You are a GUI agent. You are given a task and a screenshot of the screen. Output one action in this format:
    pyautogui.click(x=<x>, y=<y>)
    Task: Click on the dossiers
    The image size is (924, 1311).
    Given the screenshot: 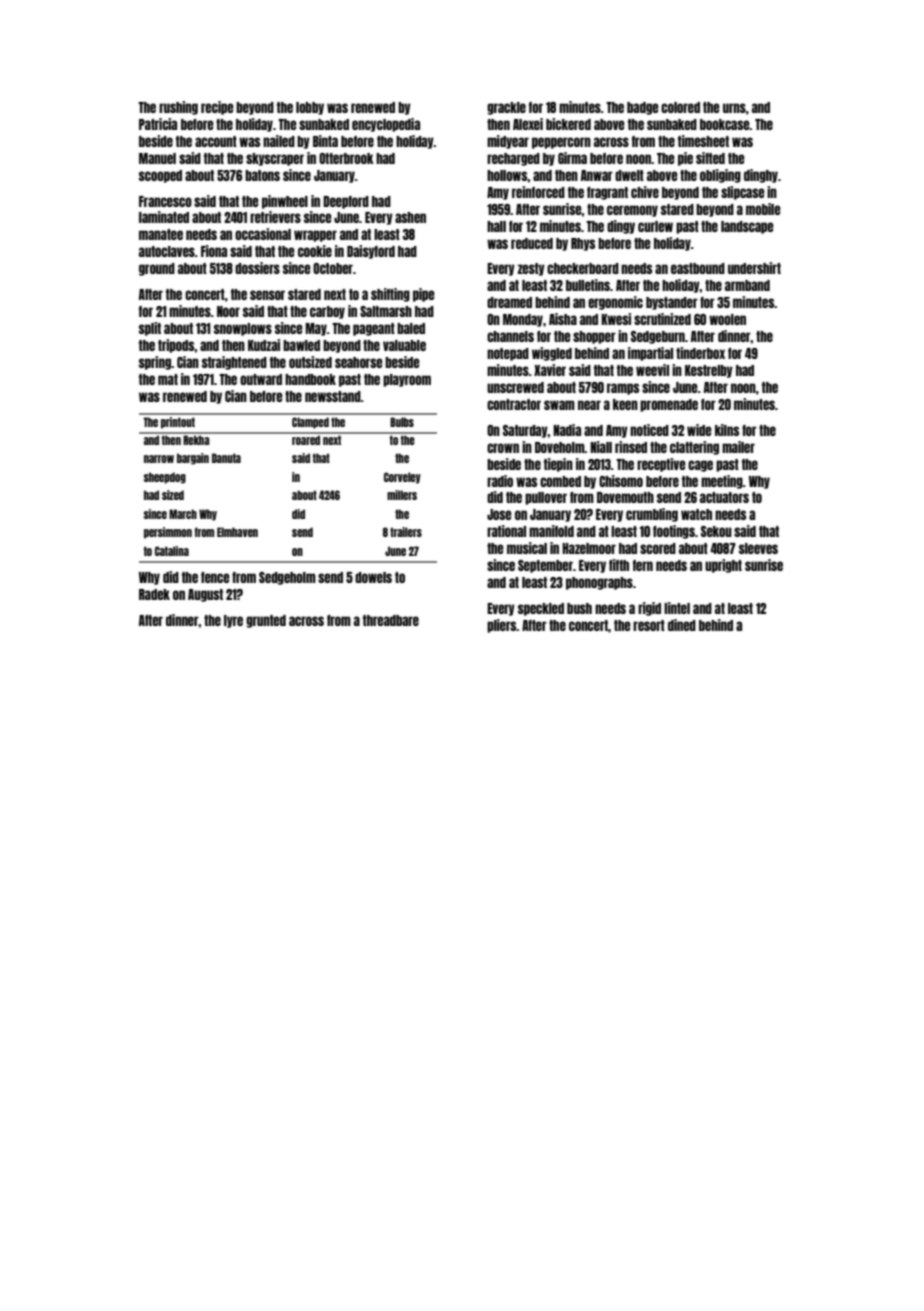 What is the action you would take?
    pyautogui.click(x=257, y=268)
